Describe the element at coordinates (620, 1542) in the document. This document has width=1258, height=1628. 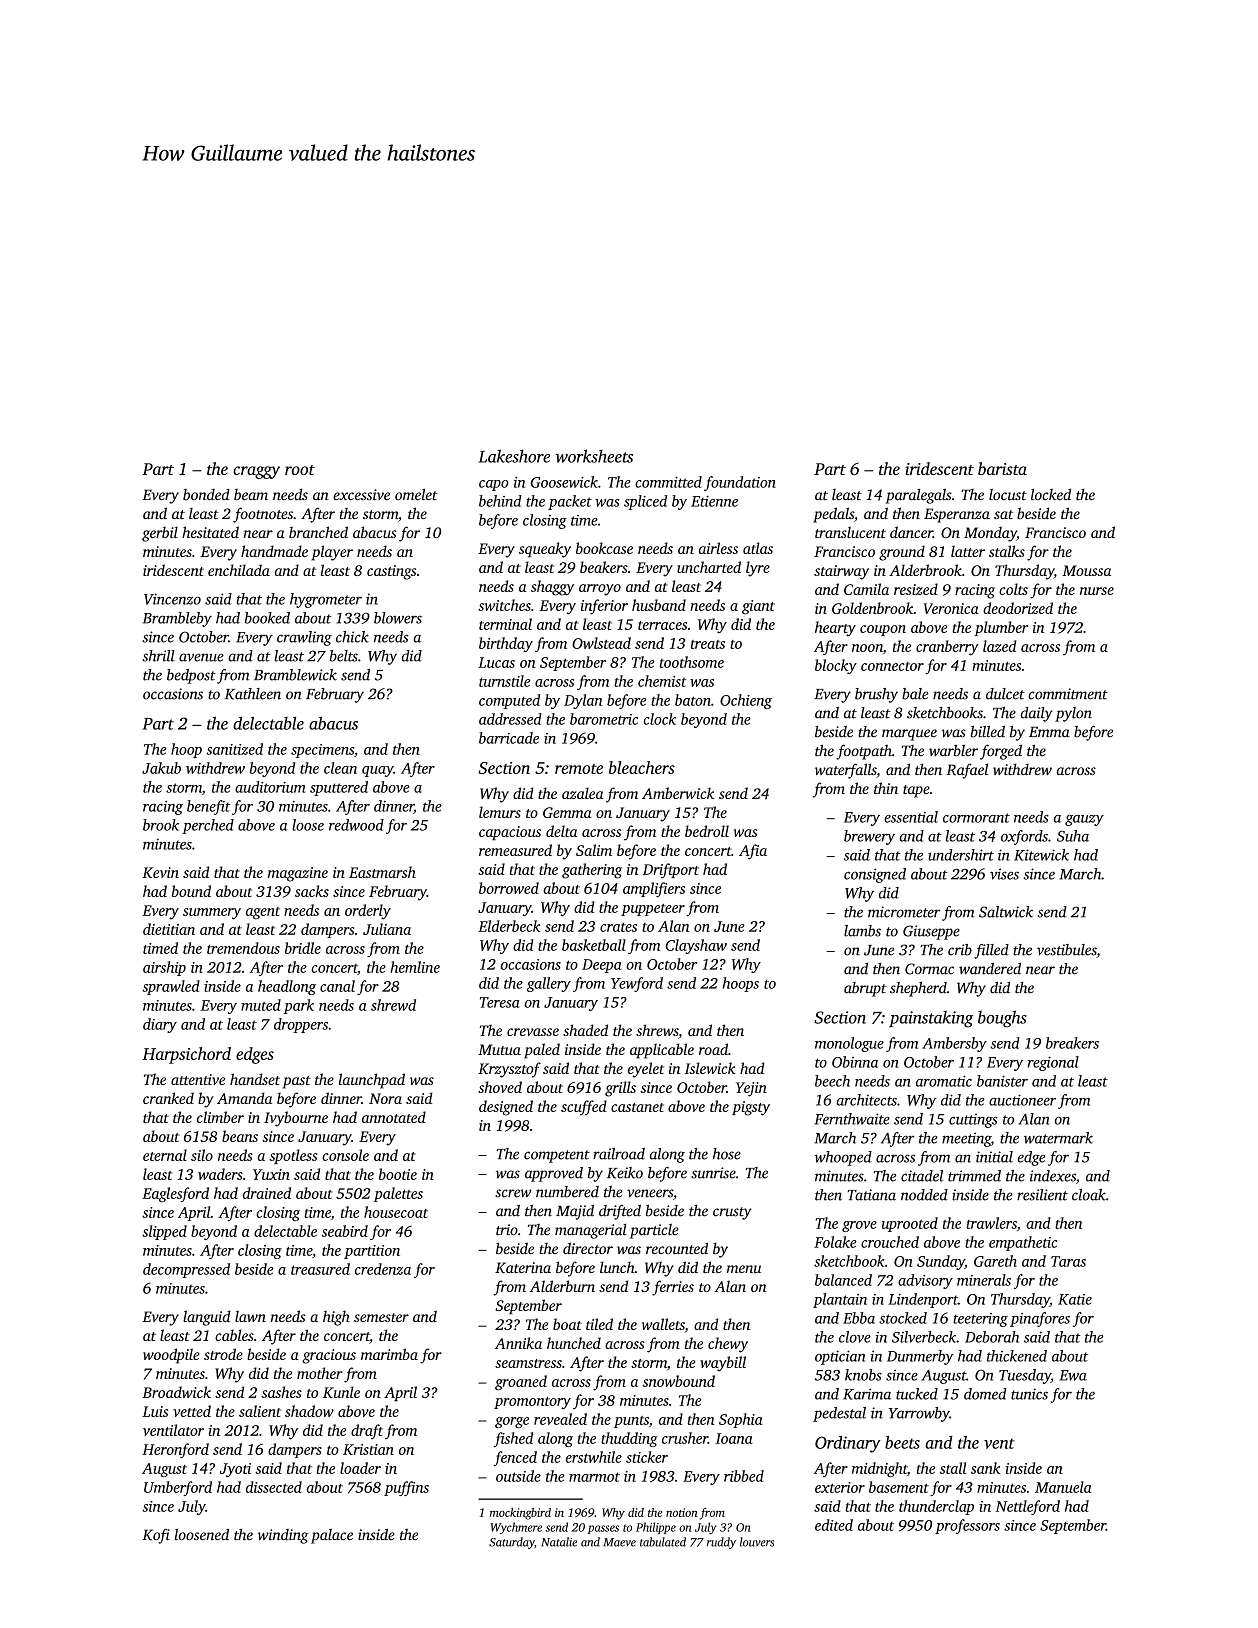
I see `Maeve` at that location.
